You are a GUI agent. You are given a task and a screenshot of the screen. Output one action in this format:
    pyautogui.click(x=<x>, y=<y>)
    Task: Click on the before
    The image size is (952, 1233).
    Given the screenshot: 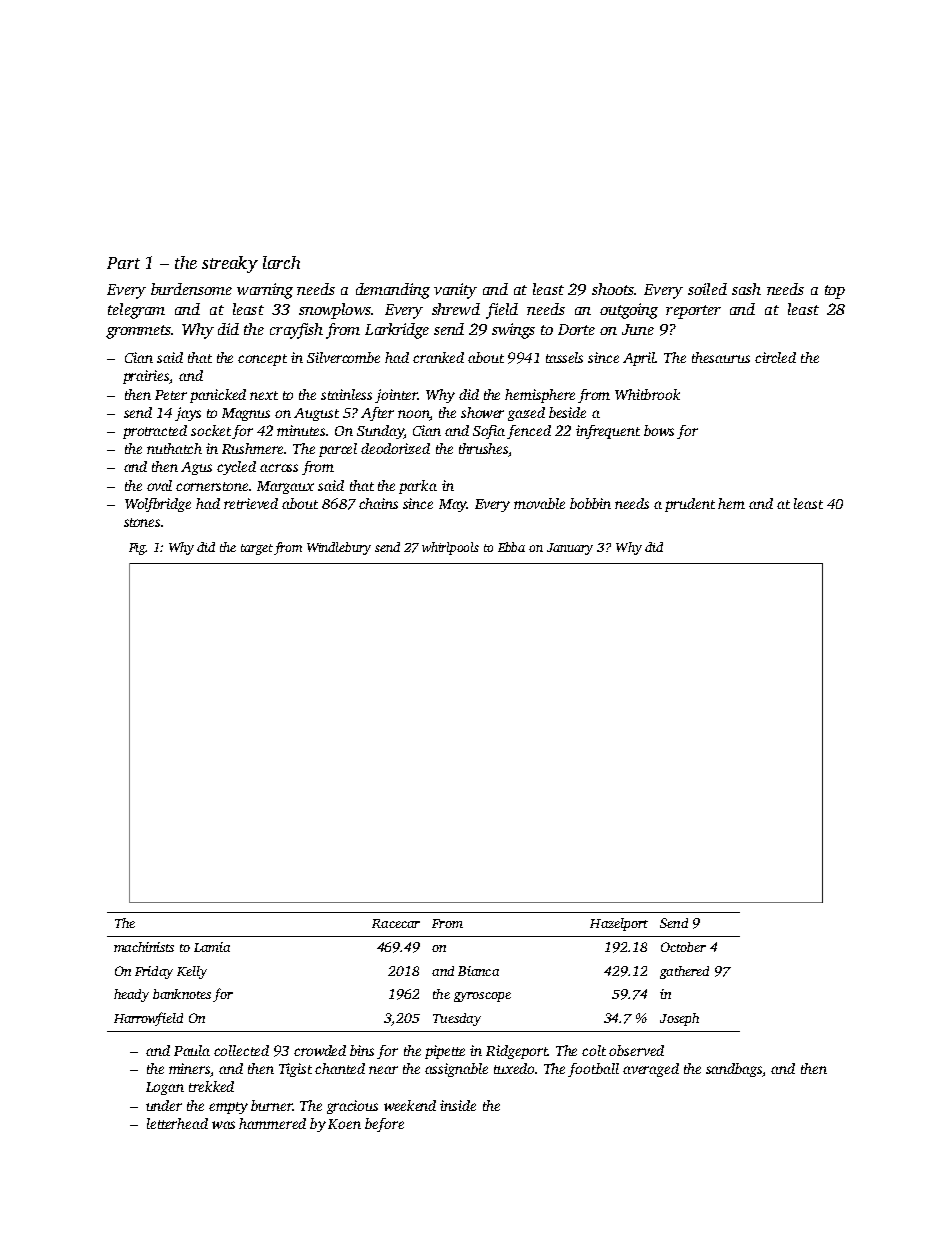 What is the action you would take?
    pyautogui.click(x=384, y=1125)
